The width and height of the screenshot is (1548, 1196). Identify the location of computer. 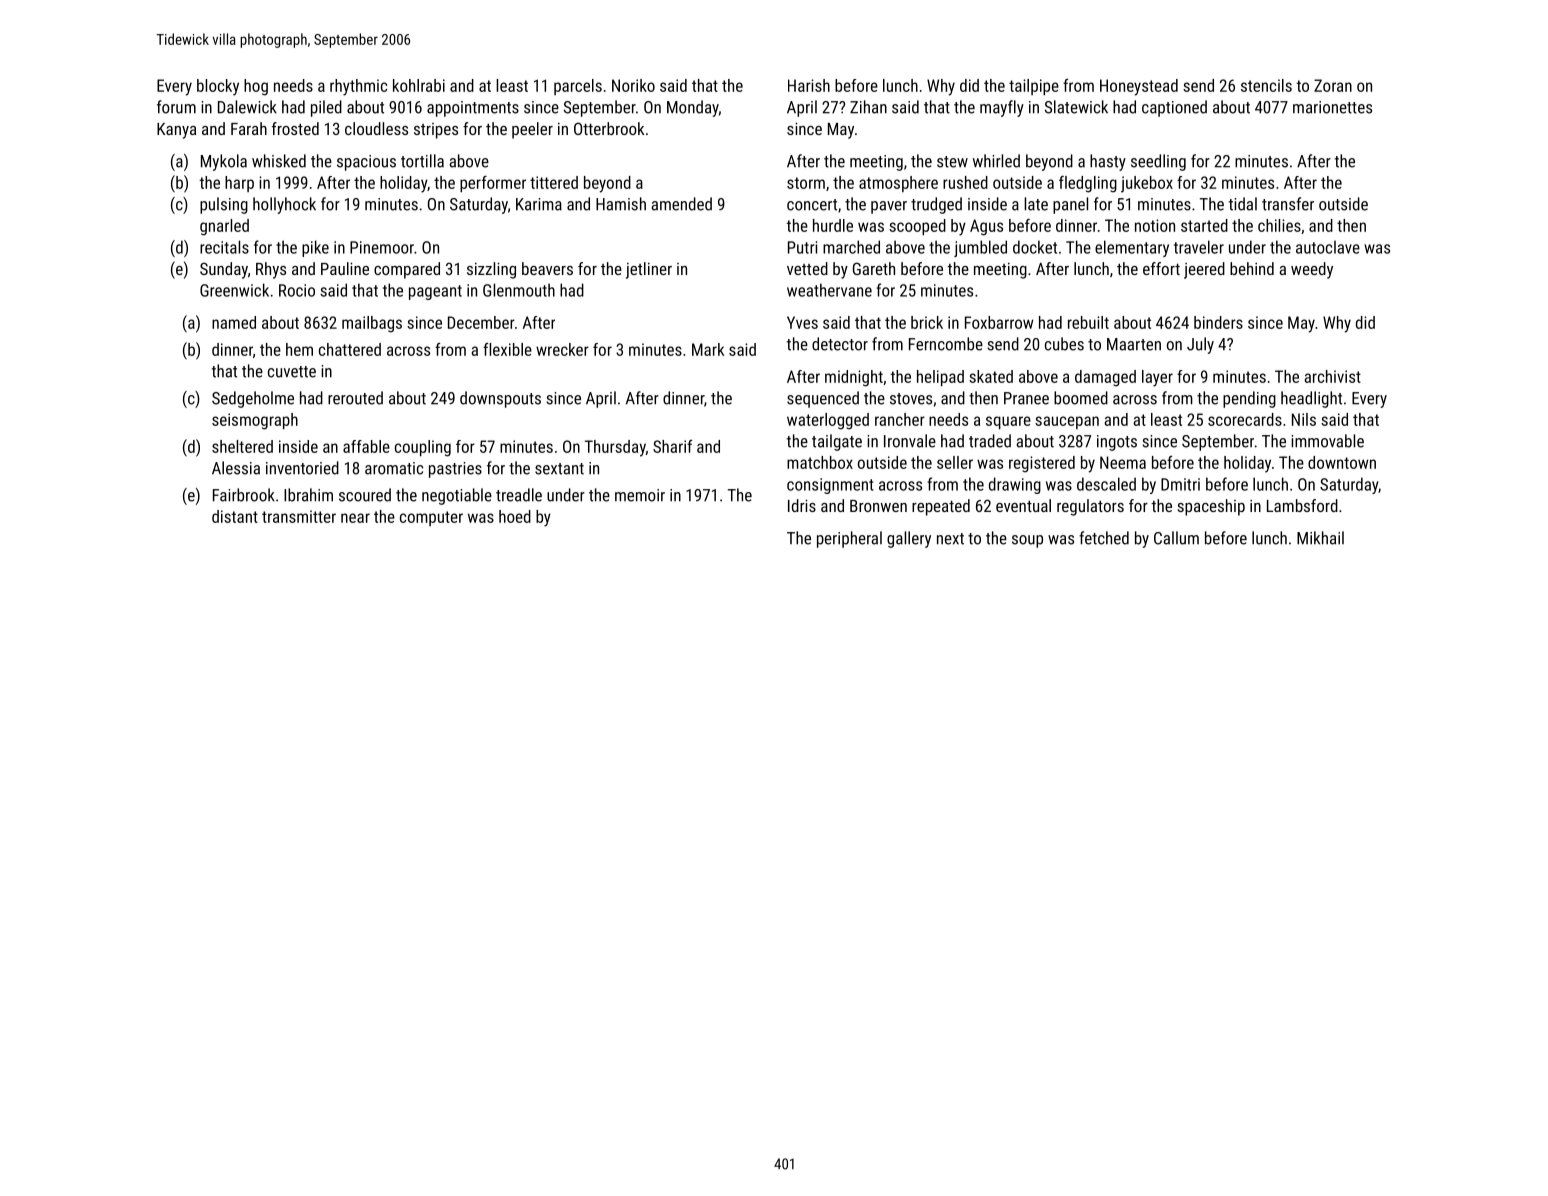
(431, 518).
